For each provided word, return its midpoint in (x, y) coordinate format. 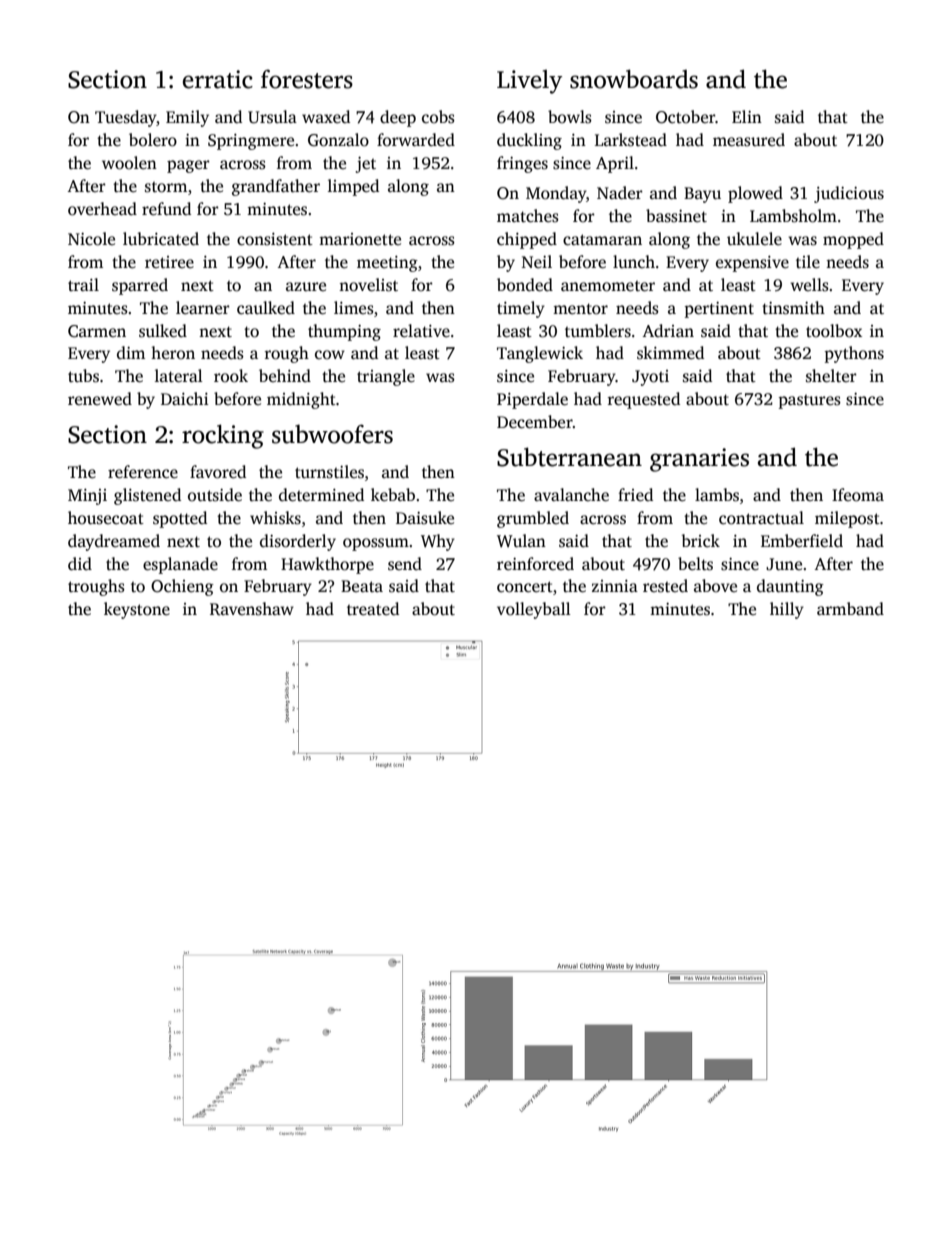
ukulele (754, 239)
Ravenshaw (252, 609)
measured (749, 140)
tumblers (598, 331)
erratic (218, 79)
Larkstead (631, 140)
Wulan (521, 541)
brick (701, 541)
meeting (387, 264)
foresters (307, 79)
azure (306, 286)
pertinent (719, 310)
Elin (747, 116)
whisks (275, 518)
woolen (129, 163)
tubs (83, 376)
